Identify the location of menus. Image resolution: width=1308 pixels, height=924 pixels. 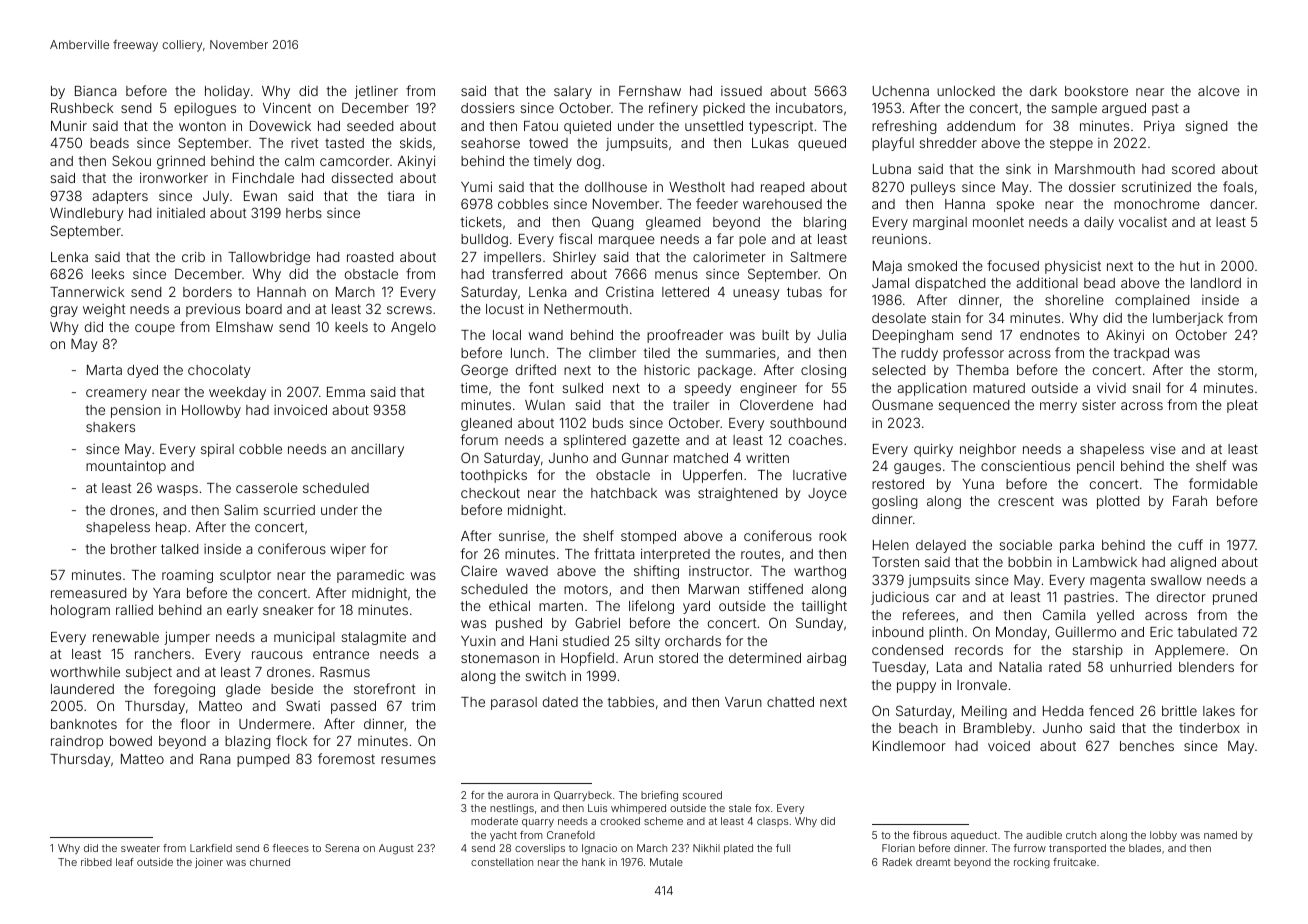
(676, 275).
